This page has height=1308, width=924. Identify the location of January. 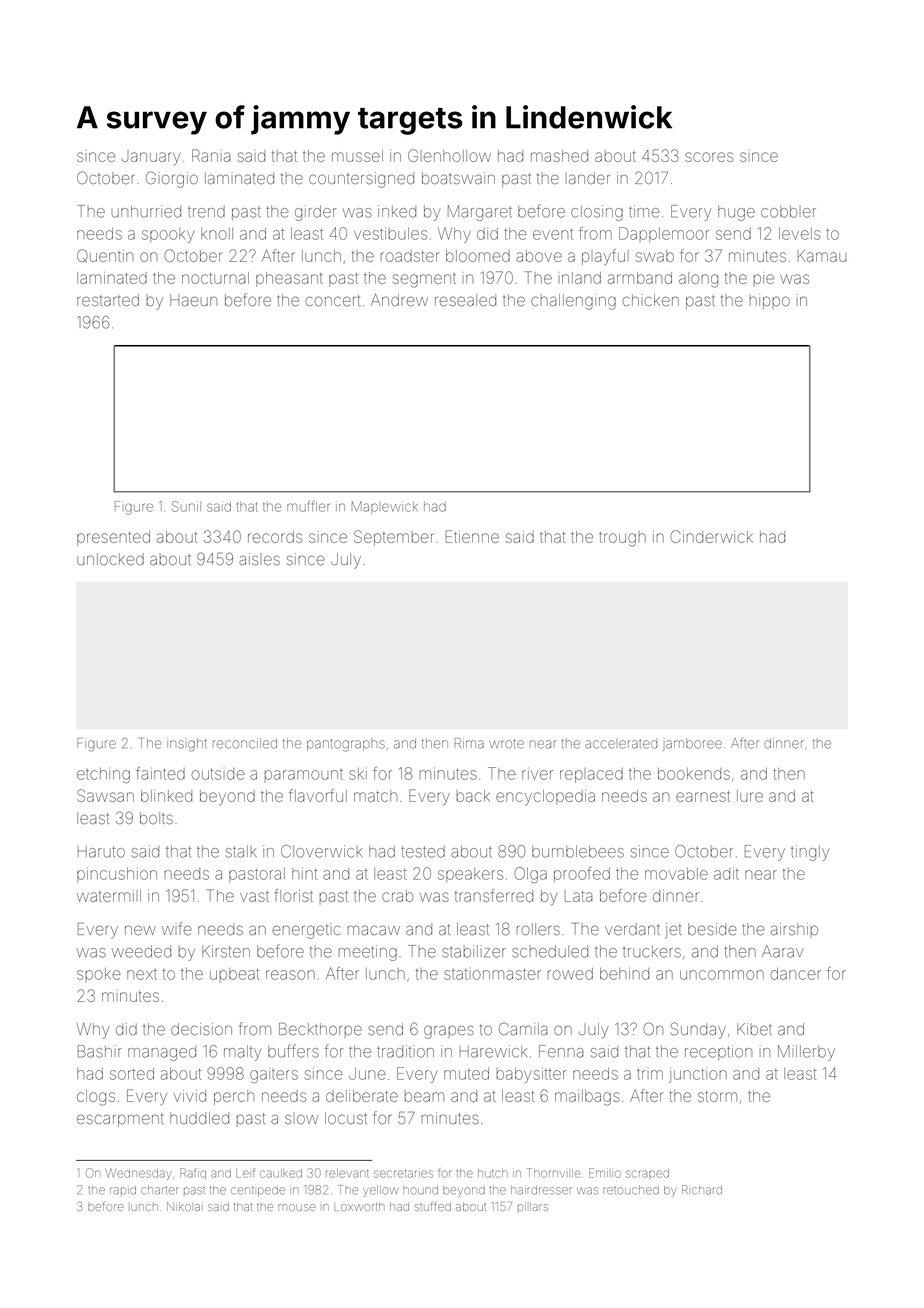
(151, 158).
